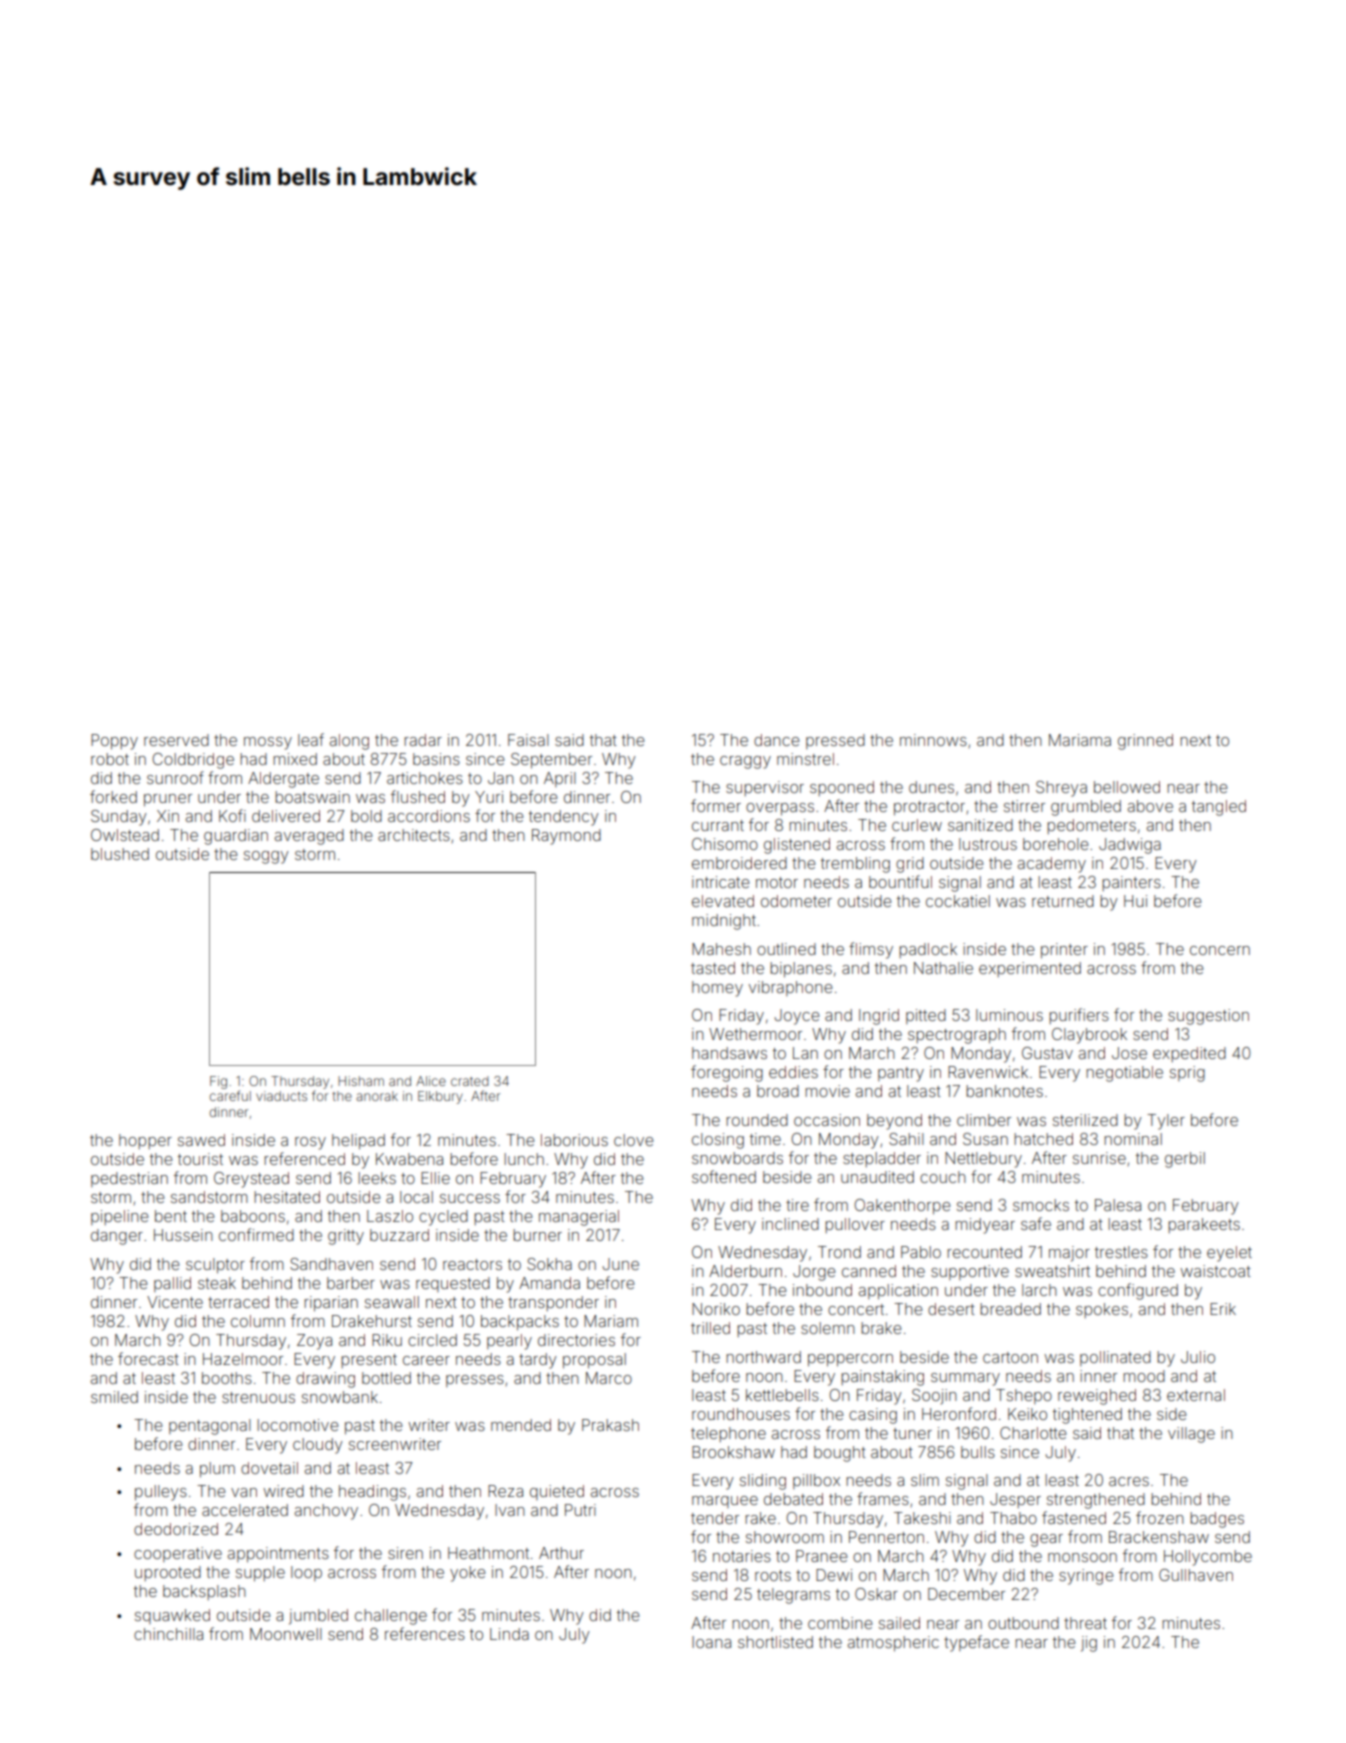  Describe the element at coordinates (114, 1397) in the document. I see `smiled` at that location.
